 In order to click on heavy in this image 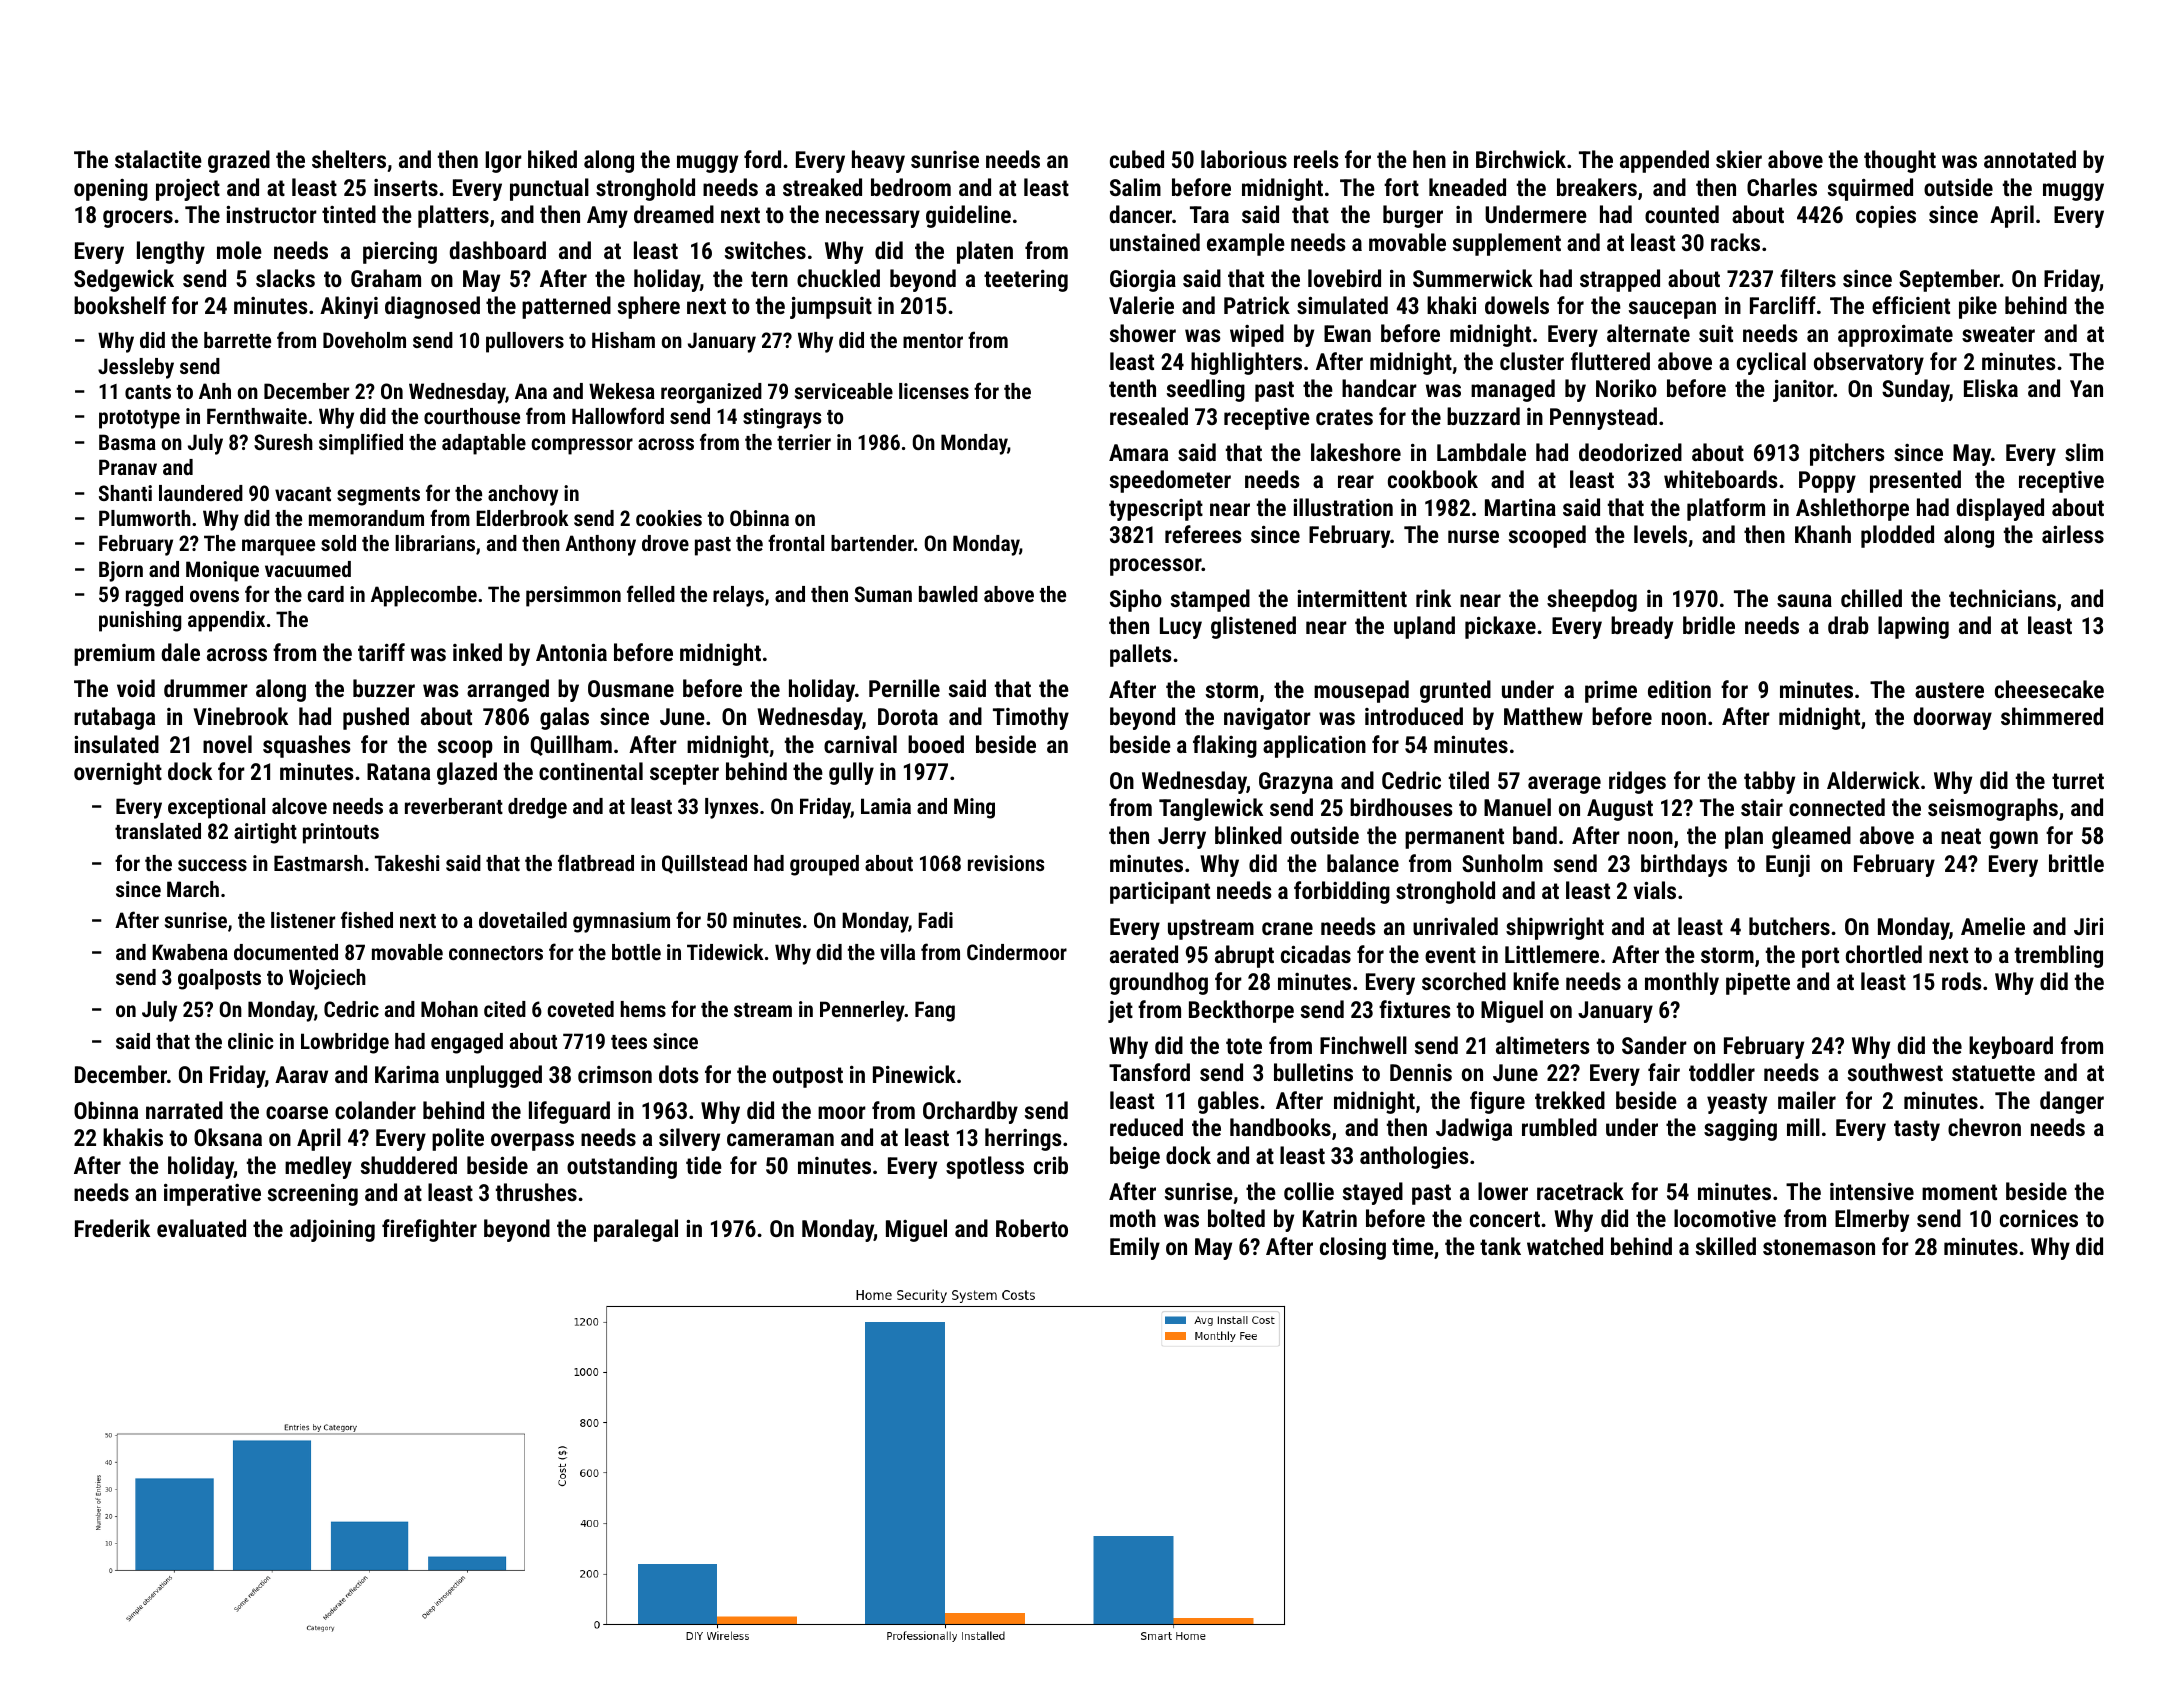, I will do `click(878, 161)`.
